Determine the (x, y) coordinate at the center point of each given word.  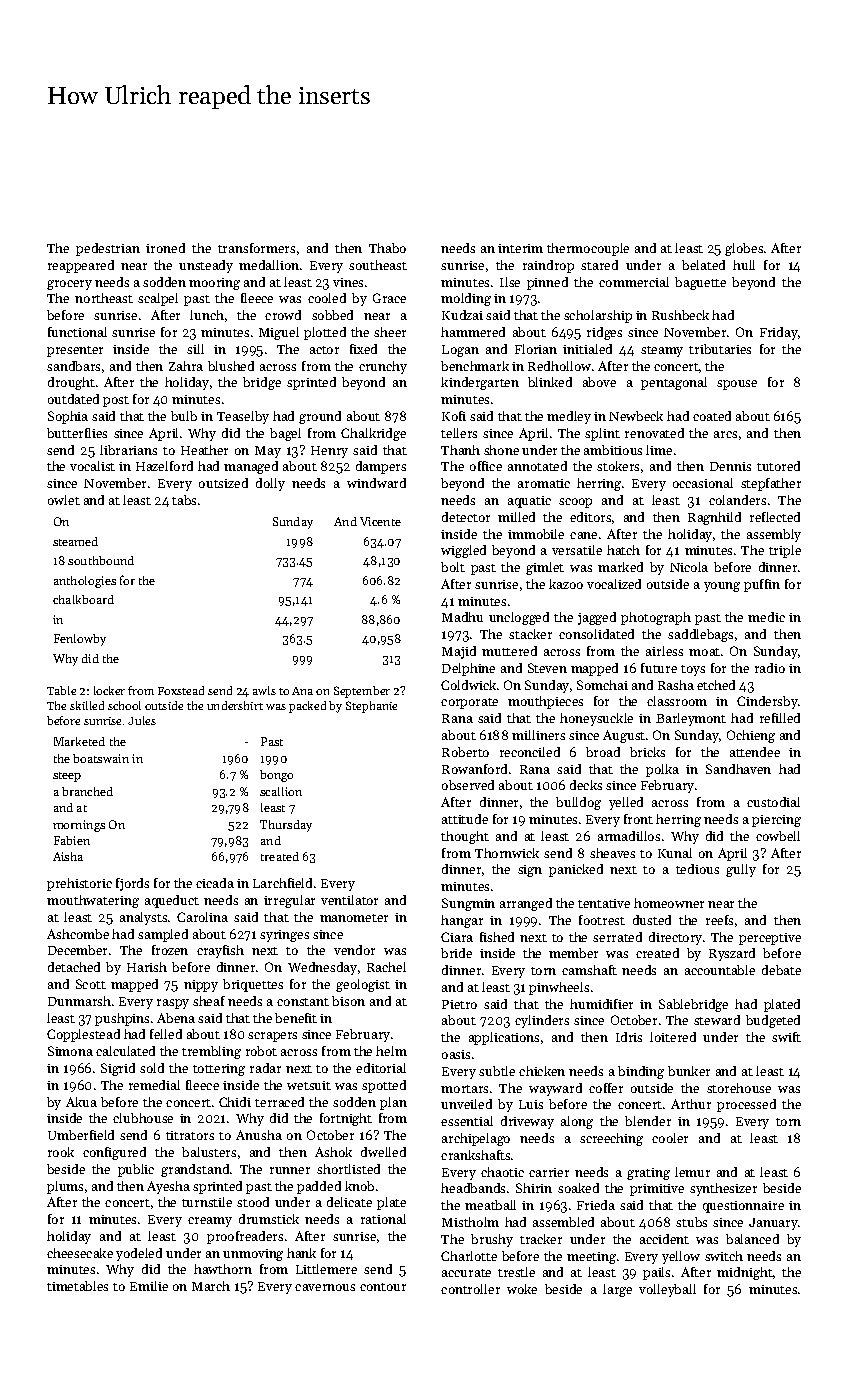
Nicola (689, 567)
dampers (381, 467)
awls (264, 690)
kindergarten (480, 383)
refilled (780, 718)
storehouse (739, 1088)
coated (712, 416)
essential (467, 1121)
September (362, 692)
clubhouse (143, 1118)
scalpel (158, 299)
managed (251, 467)
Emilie (149, 1286)
